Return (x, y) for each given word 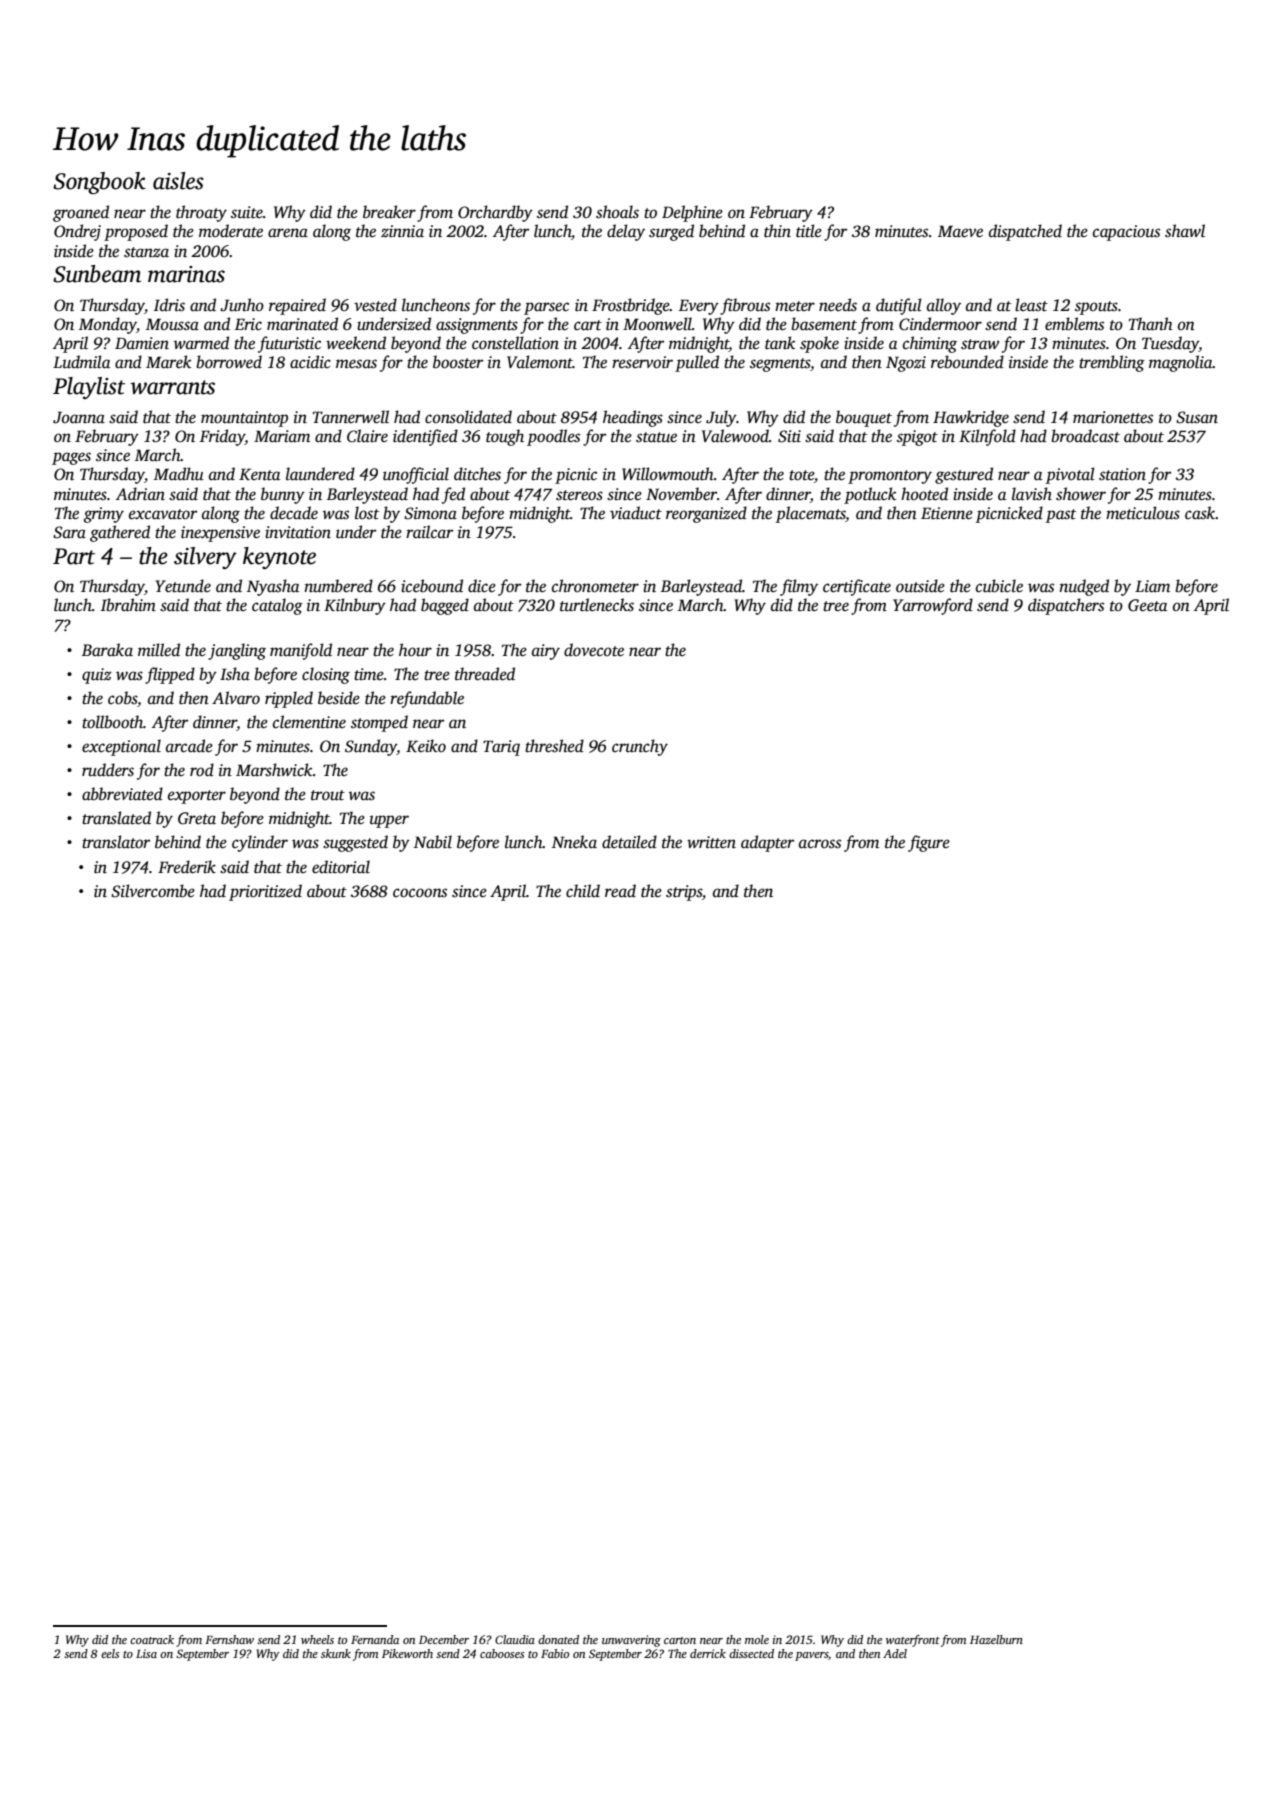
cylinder (260, 843)
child (583, 890)
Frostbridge (631, 306)
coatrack (152, 1639)
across (820, 844)
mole (757, 1639)
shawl (1185, 231)
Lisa (146, 1653)
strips (684, 893)
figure (929, 843)
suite (247, 212)
